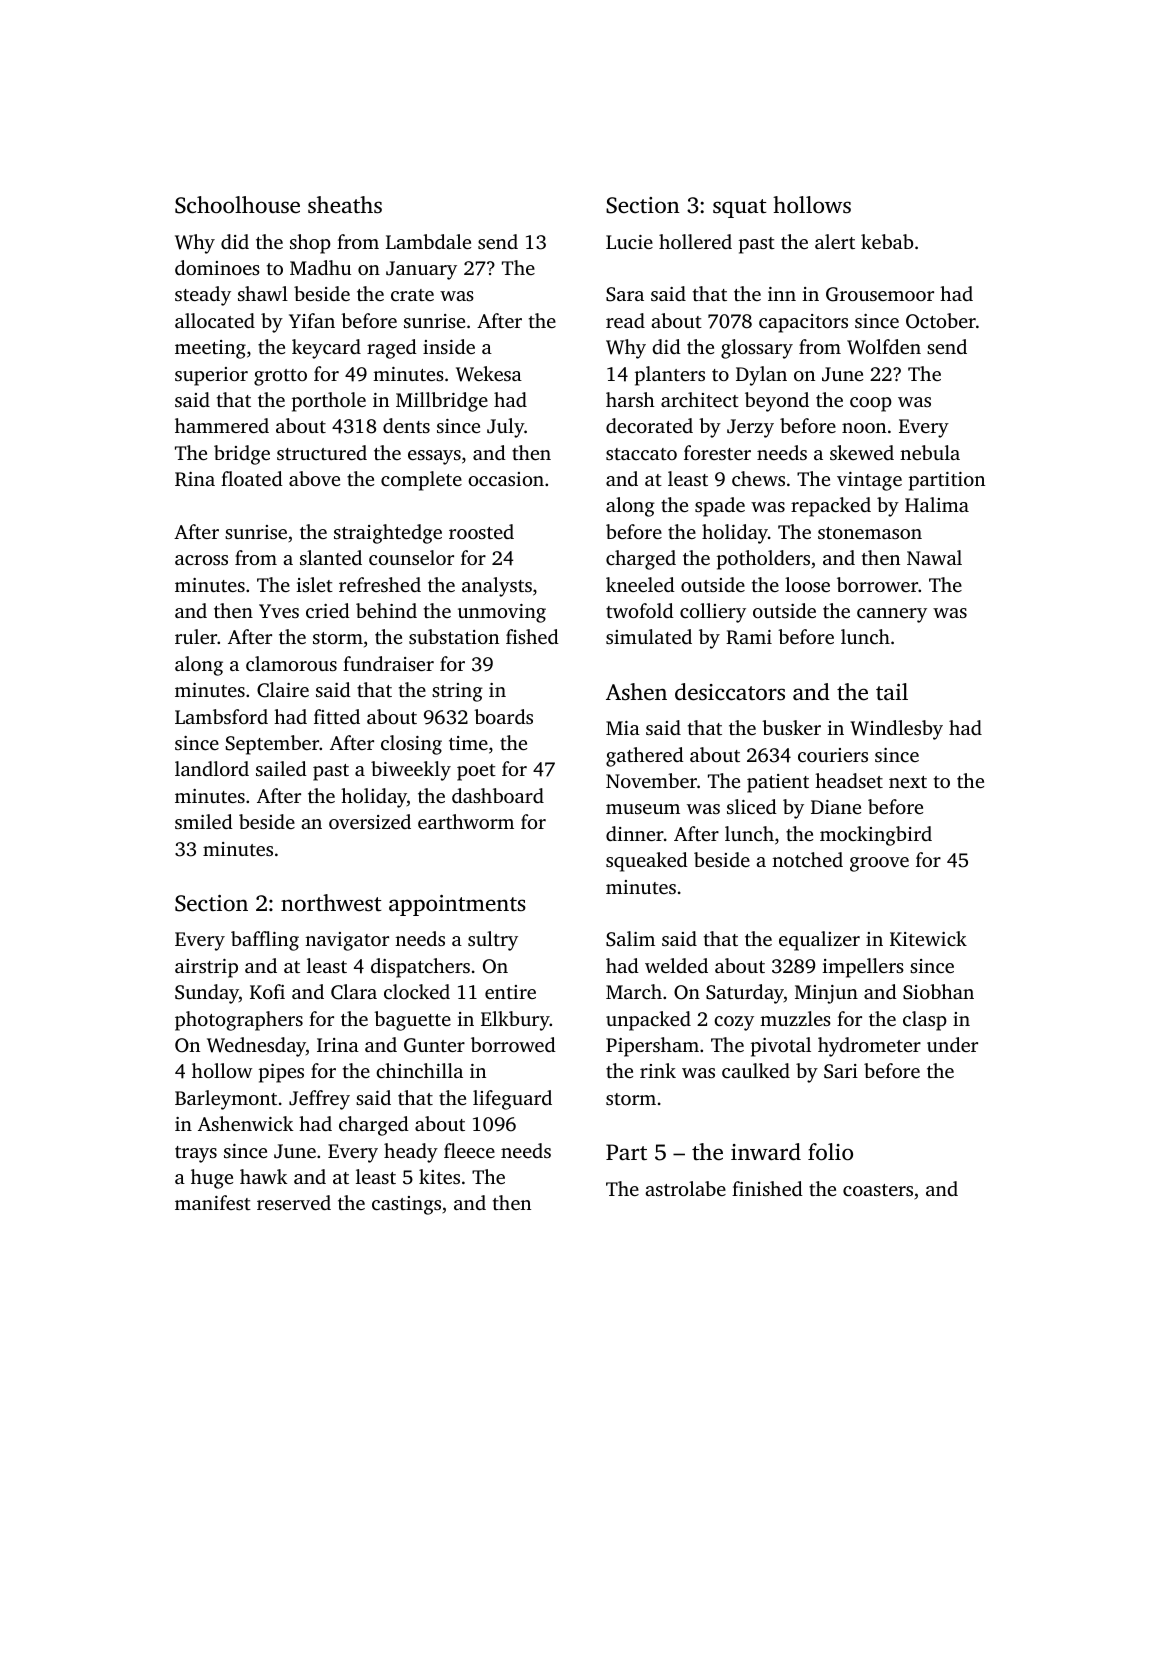 The width and height of the document is (1165, 1654). I want to click on chews, so click(758, 478).
